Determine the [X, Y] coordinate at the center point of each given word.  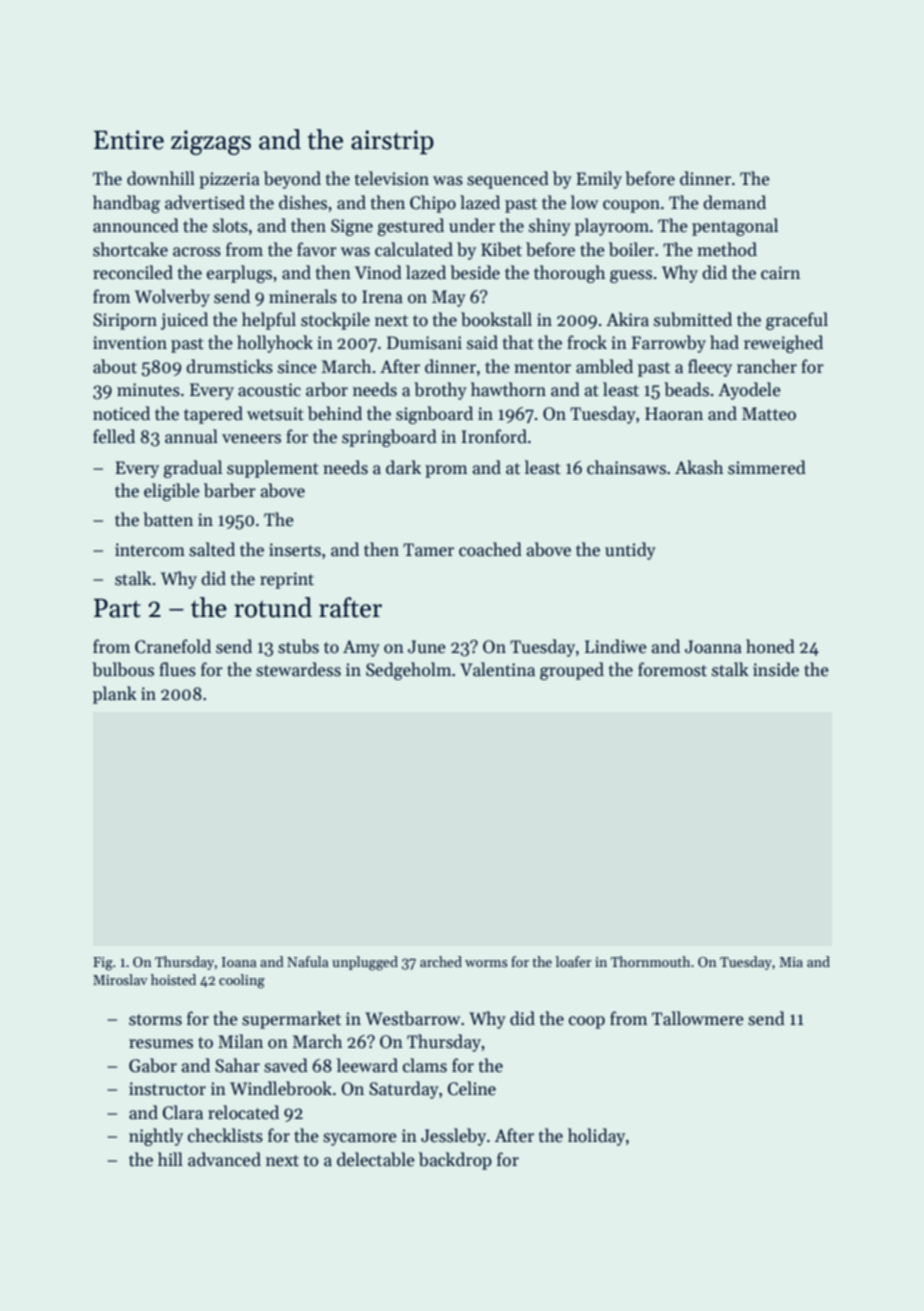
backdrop [455, 1161]
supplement [273, 469]
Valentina [497, 669]
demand [734, 202]
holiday [596, 1137]
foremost [672, 669]
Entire [129, 140]
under [472, 225]
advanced [224, 1159]
